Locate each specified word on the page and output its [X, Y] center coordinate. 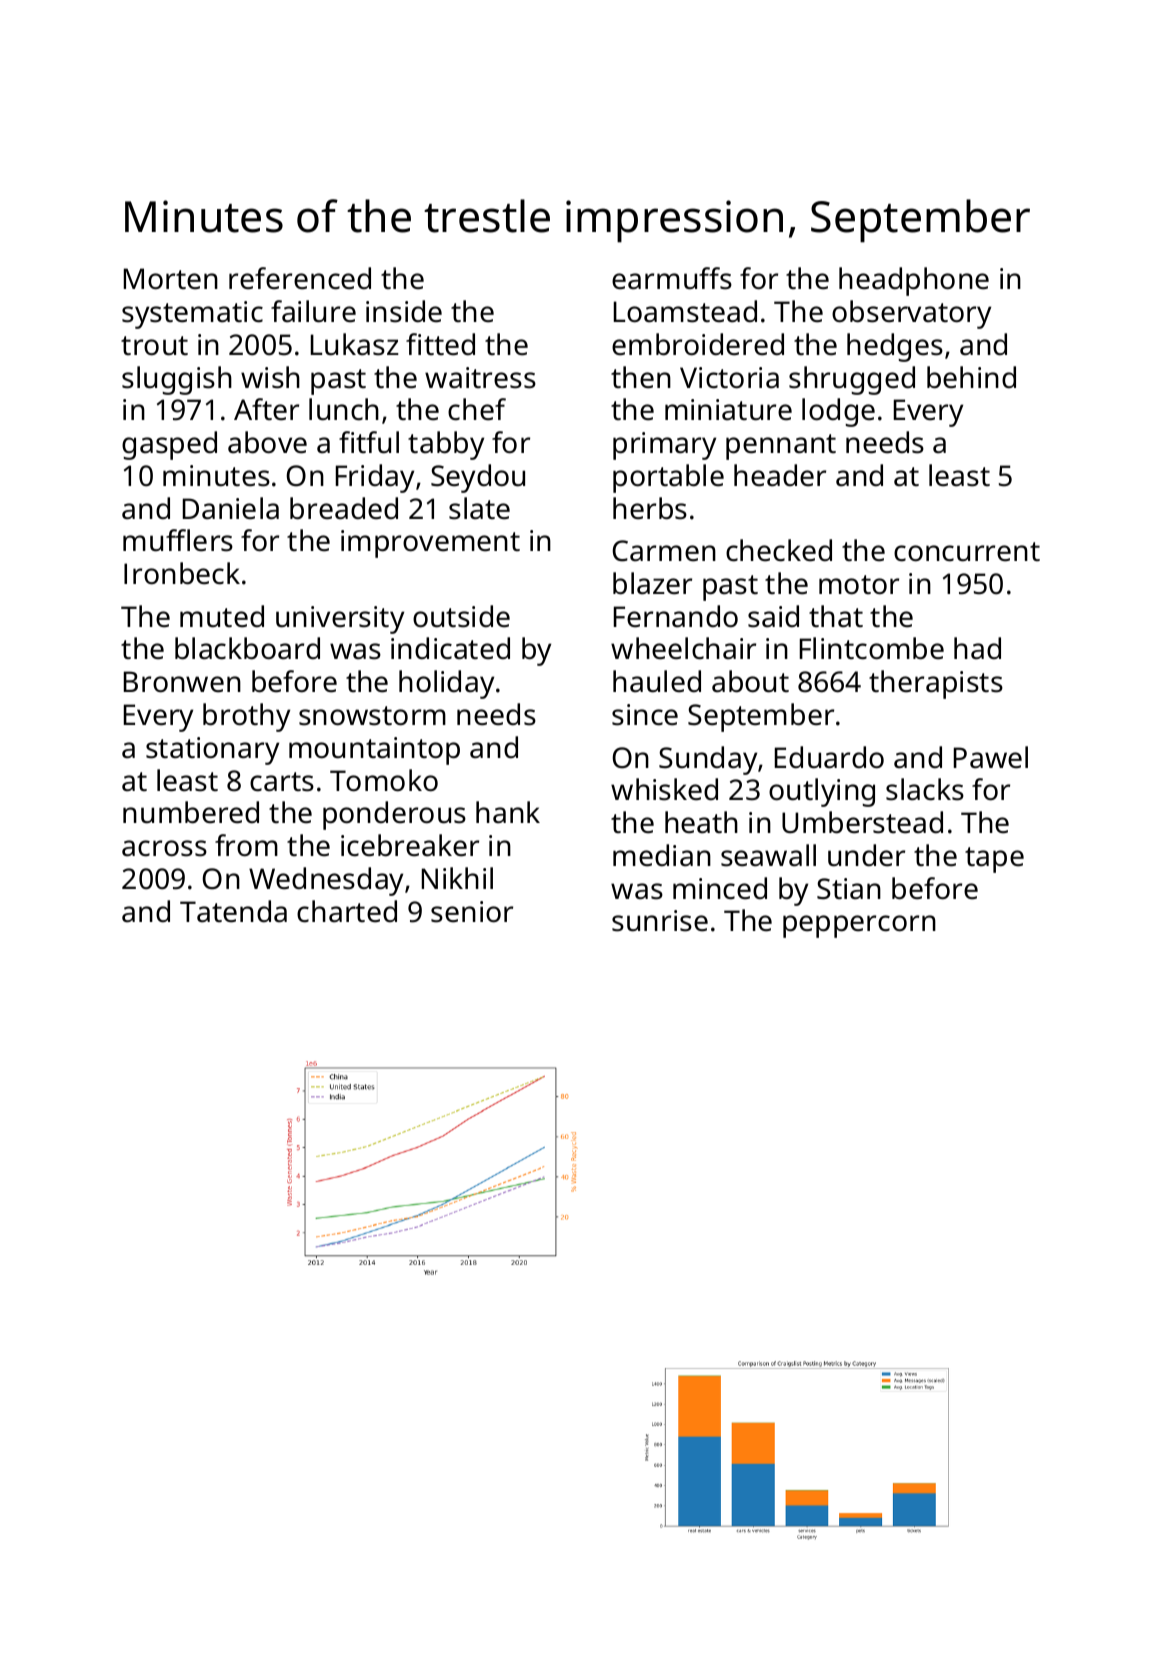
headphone [914, 281]
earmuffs [672, 278]
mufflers [178, 540]
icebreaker [410, 845]
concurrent [967, 552]
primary [664, 446]
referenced [300, 278]
